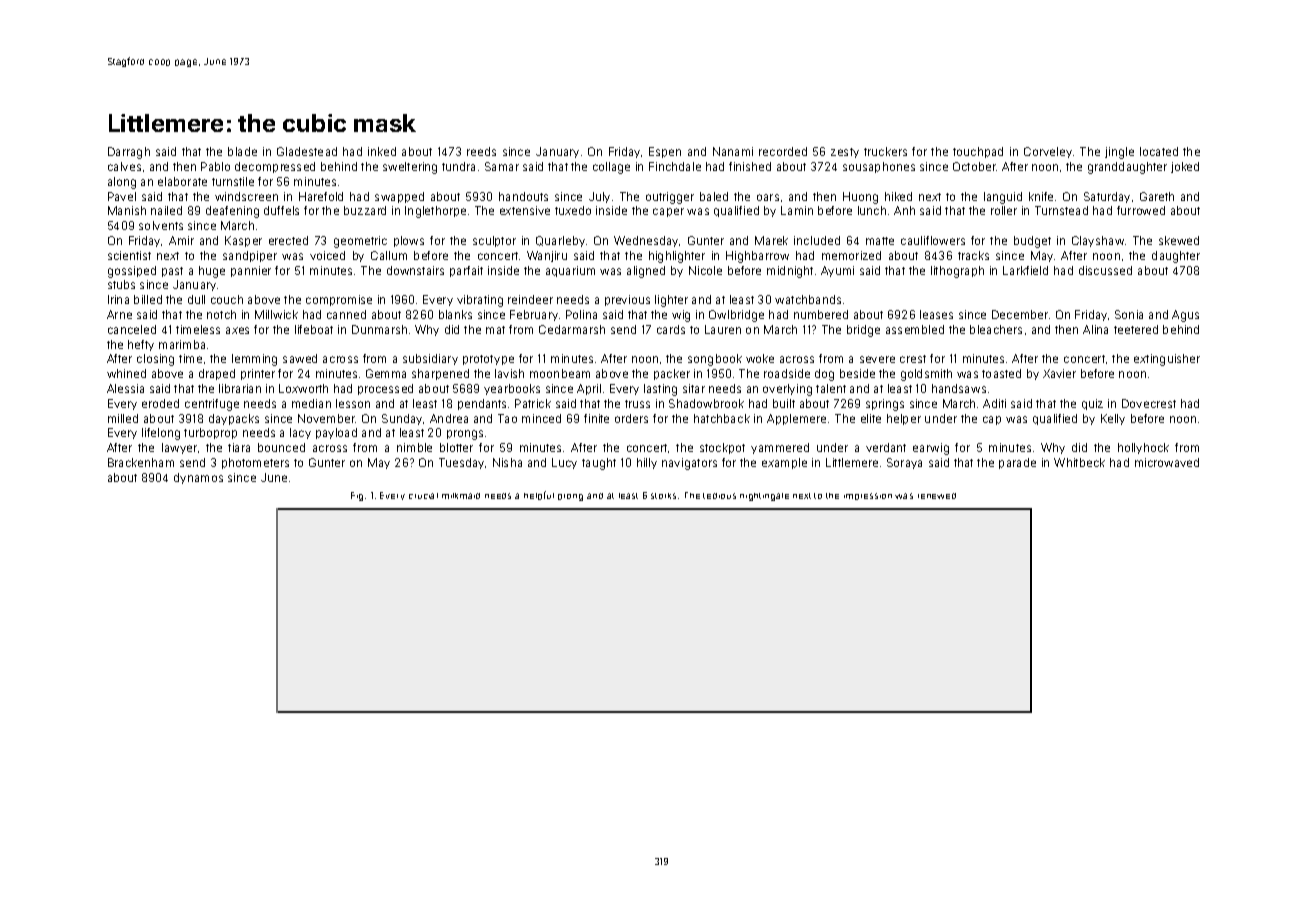 This document has height=924, width=1308. Describe the element at coordinates (1167, 360) in the document. I see `extinguisher` at that location.
